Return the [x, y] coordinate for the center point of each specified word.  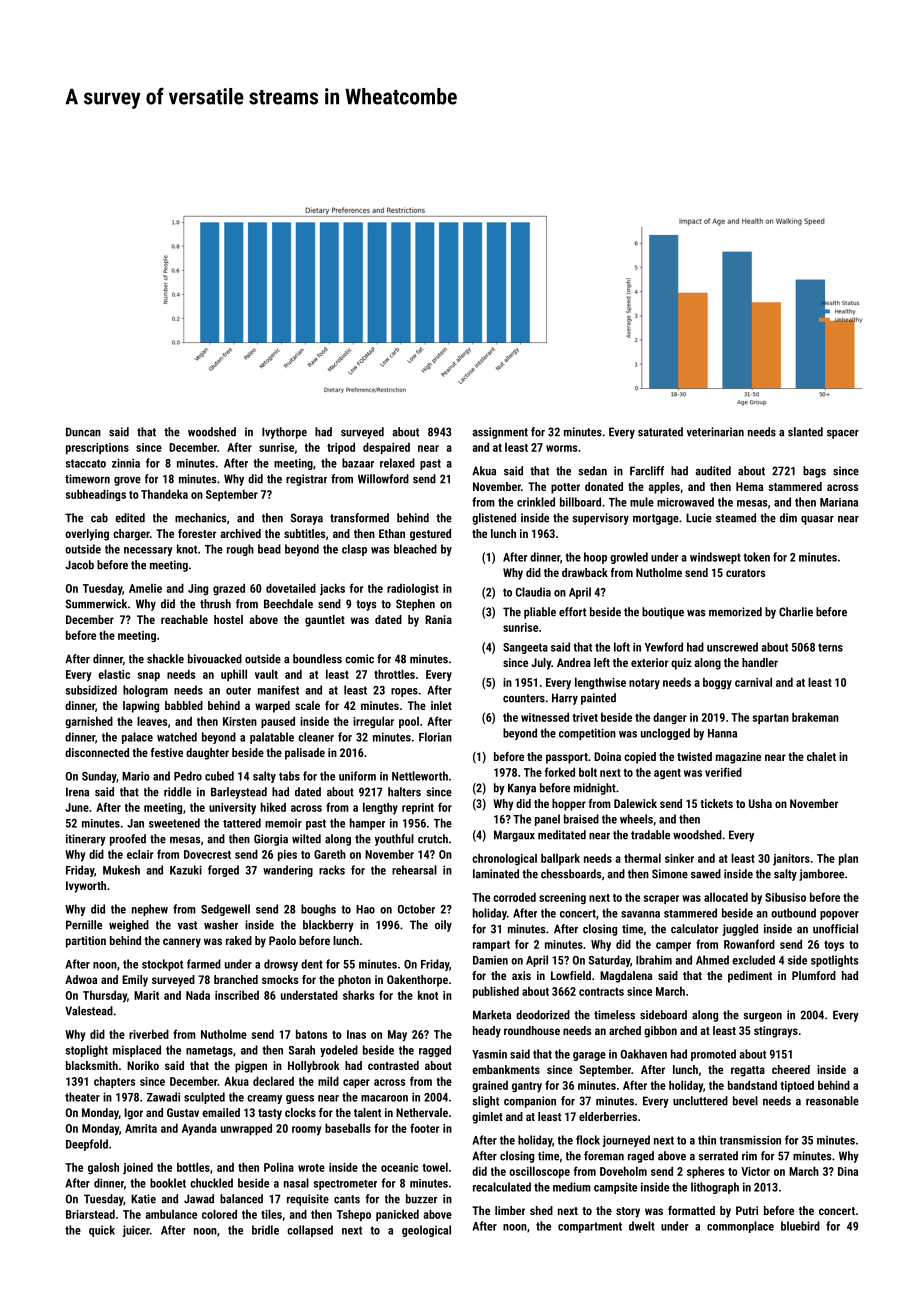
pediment [750, 977]
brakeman [815, 717]
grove [127, 481]
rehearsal [414, 870]
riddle [177, 792]
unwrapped [246, 1129]
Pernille [84, 925]
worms [561, 448]
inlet [441, 705]
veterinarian [715, 432]
